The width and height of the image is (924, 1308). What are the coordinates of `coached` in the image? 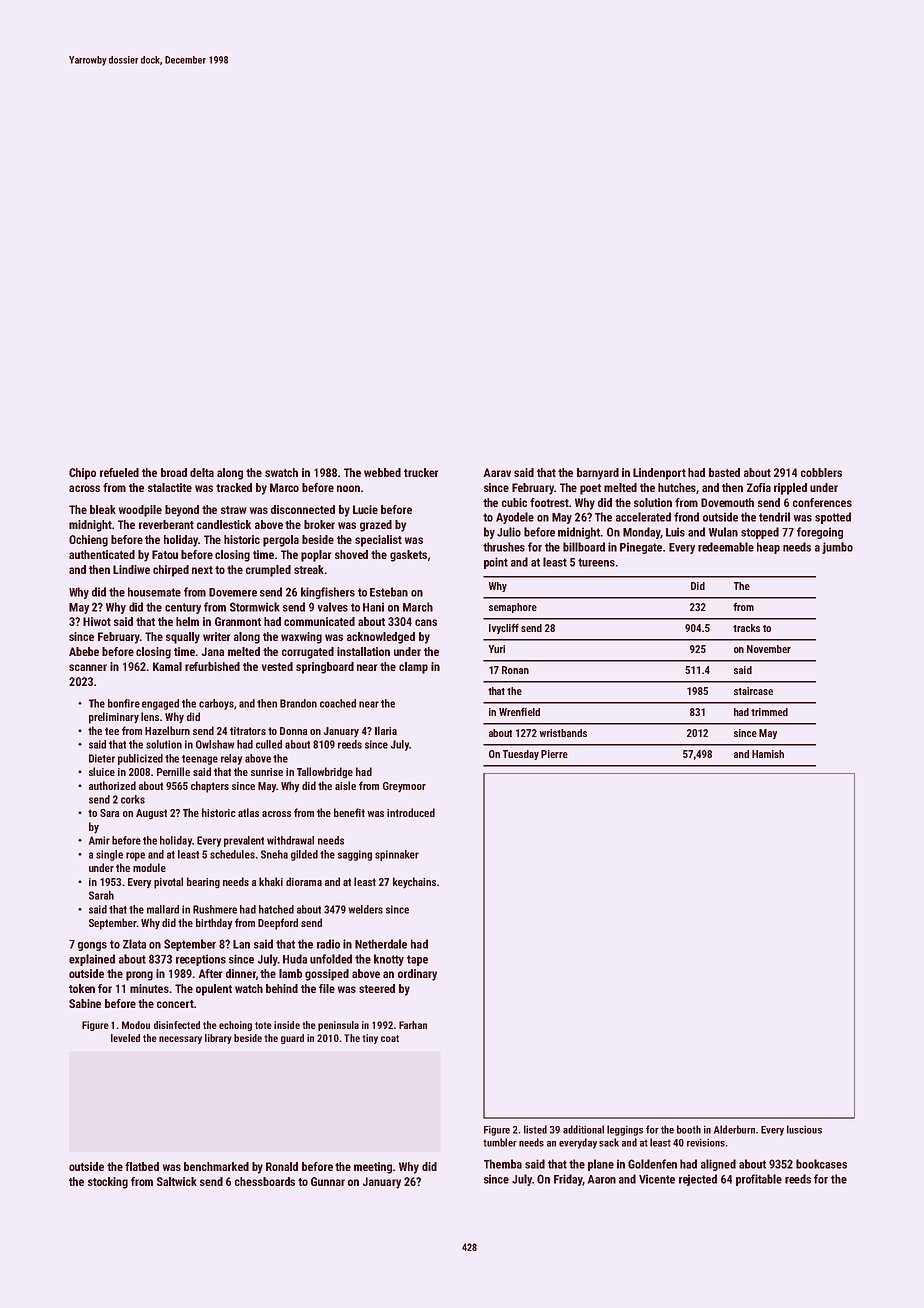 It's located at (338, 703).
